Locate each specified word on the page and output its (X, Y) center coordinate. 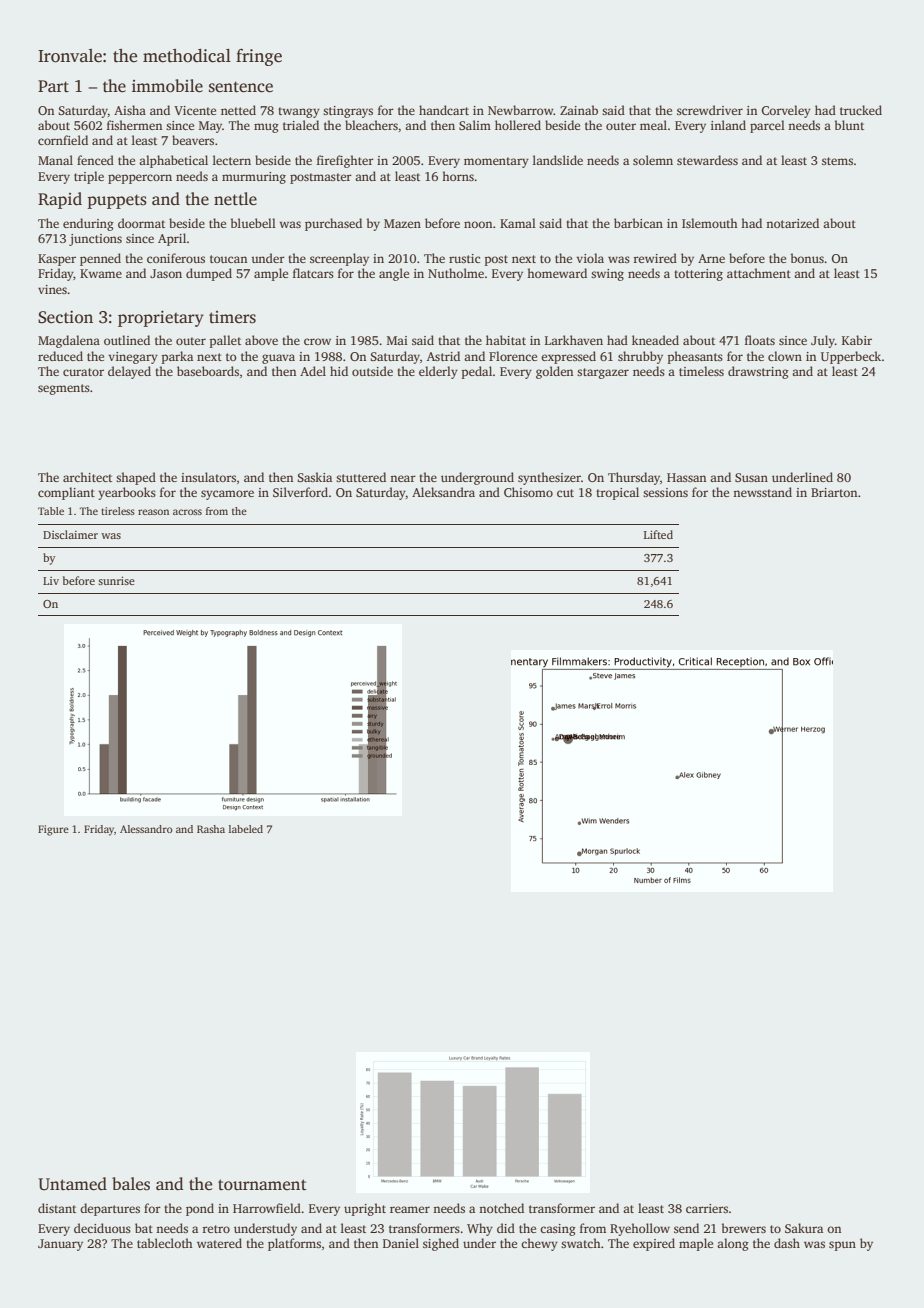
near (403, 478)
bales (131, 1184)
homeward (557, 273)
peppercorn (140, 179)
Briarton (834, 492)
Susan (751, 477)
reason (153, 512)
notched (501, 1208)
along (733, 1244)
